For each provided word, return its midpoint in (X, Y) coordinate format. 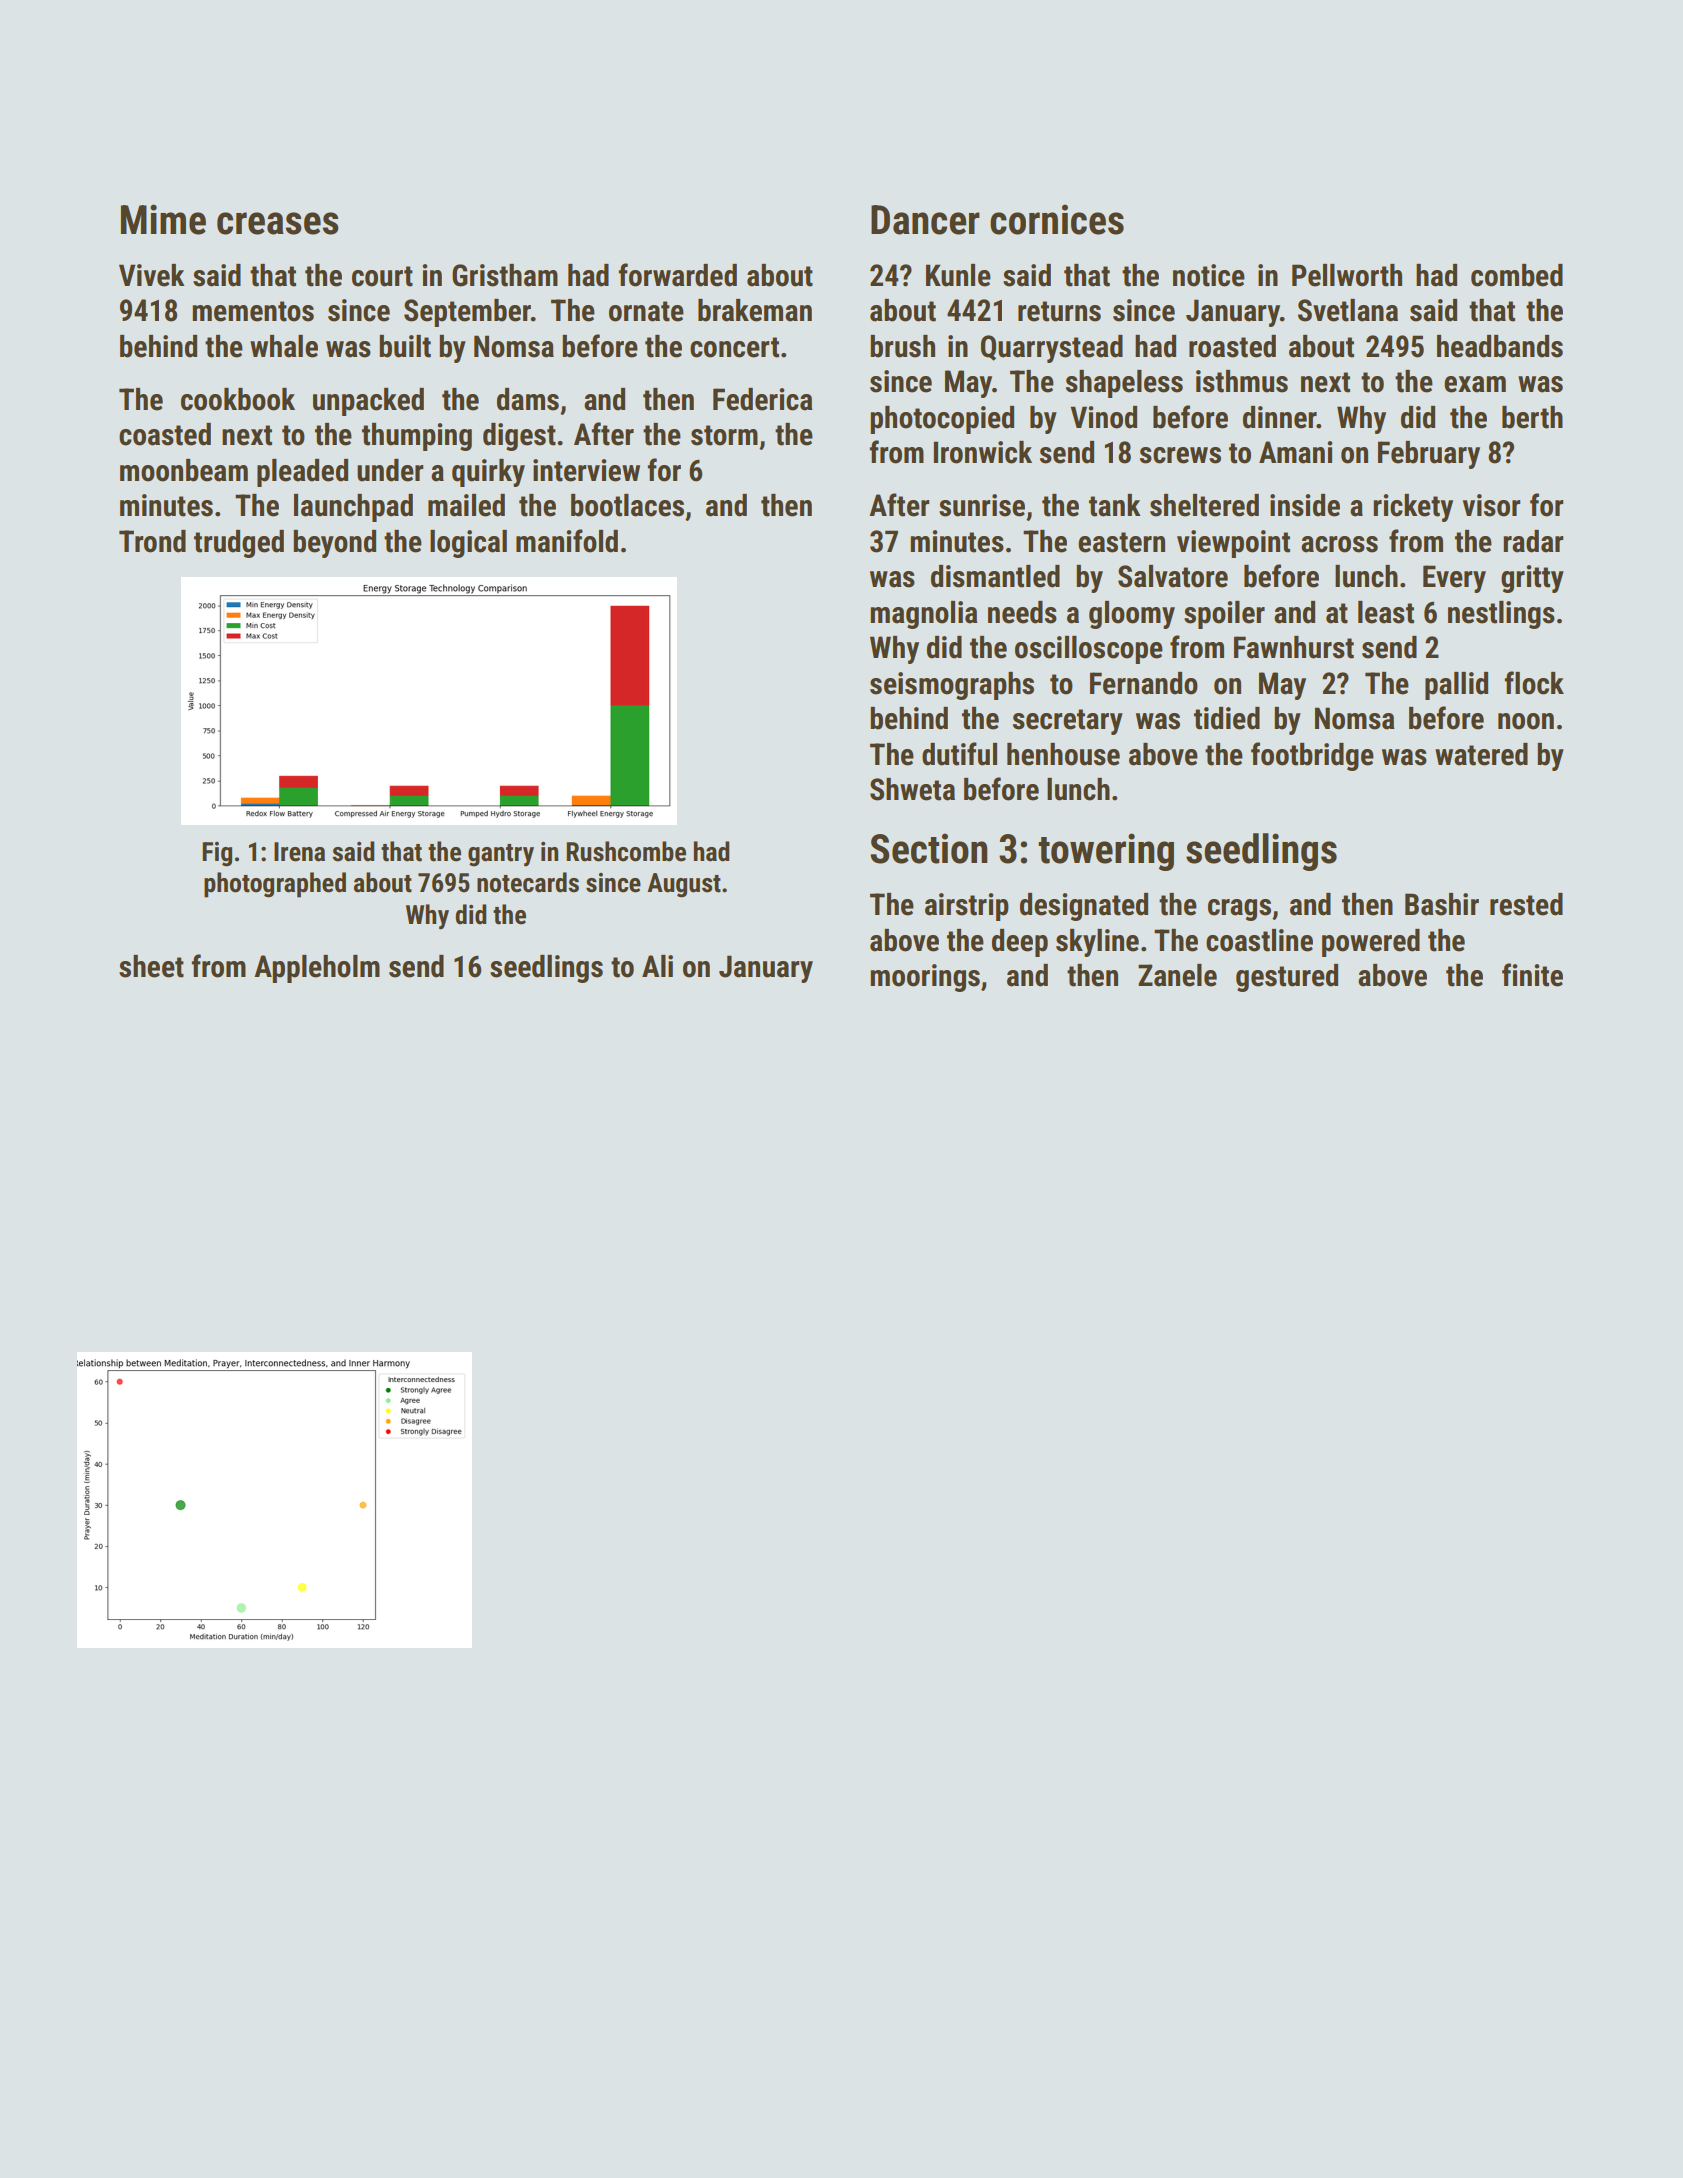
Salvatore (1173, 576)
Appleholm (317, 969)
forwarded (677, 275)
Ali (657, 966)
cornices (1057, 219)
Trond (152, 541)
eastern (1121, 542)
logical (468, 544)
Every (1454, 579)
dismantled (995, 576)
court (382, 276)
